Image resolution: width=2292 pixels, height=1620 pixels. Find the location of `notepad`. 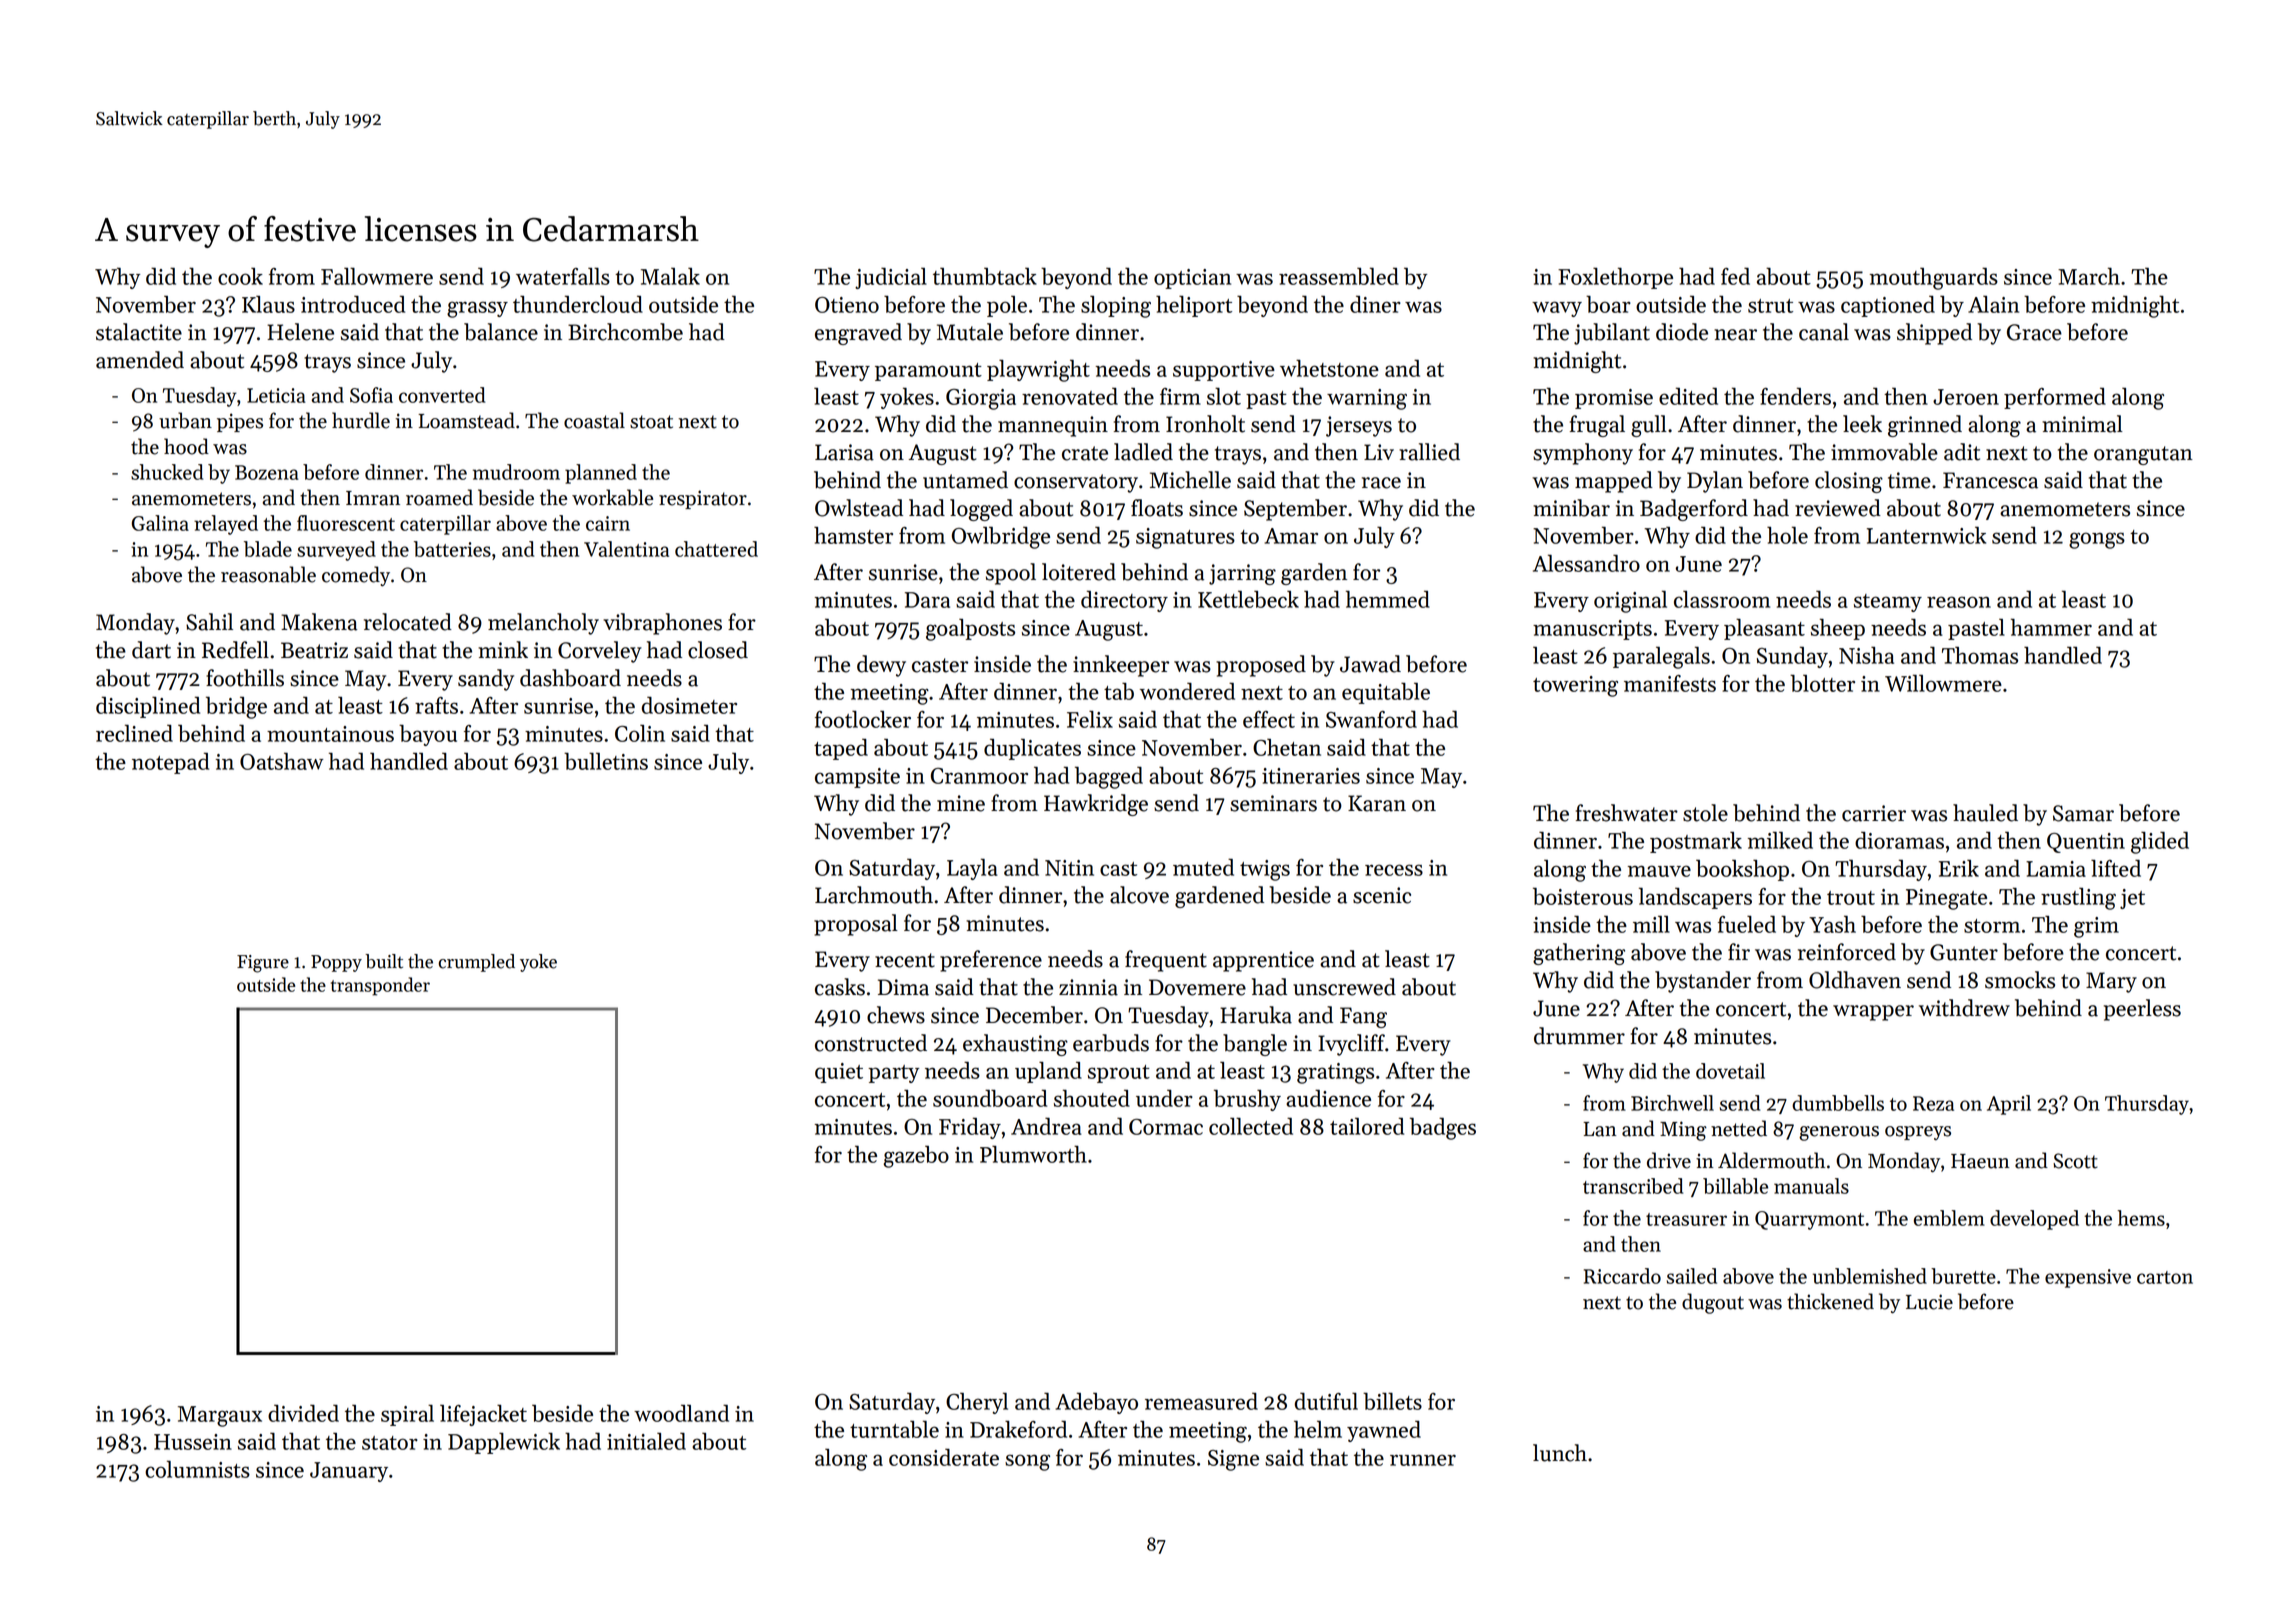

notepad is located at coordinates (170, 763).
